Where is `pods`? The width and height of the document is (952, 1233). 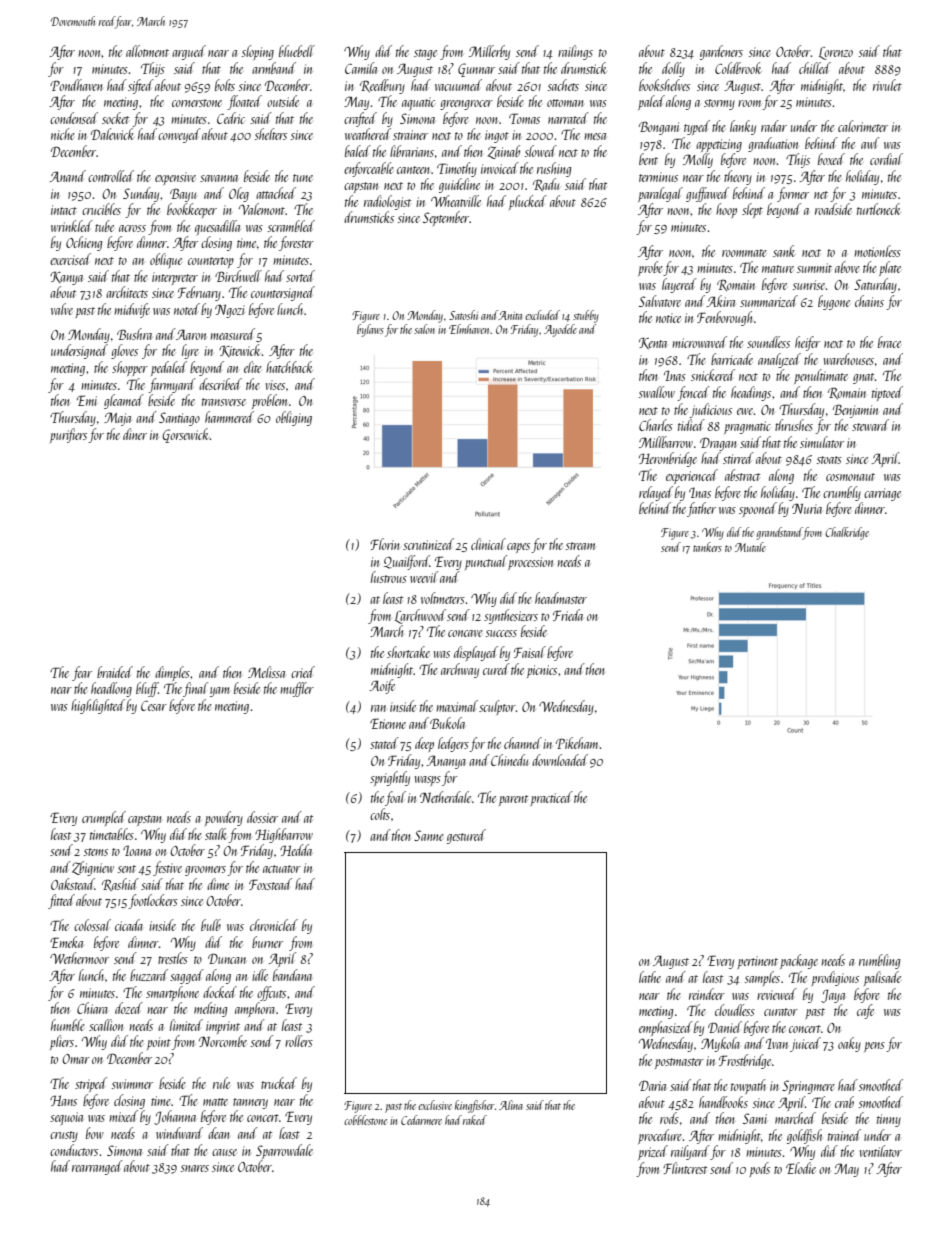
pods is located at coordinates (759, 1169).
